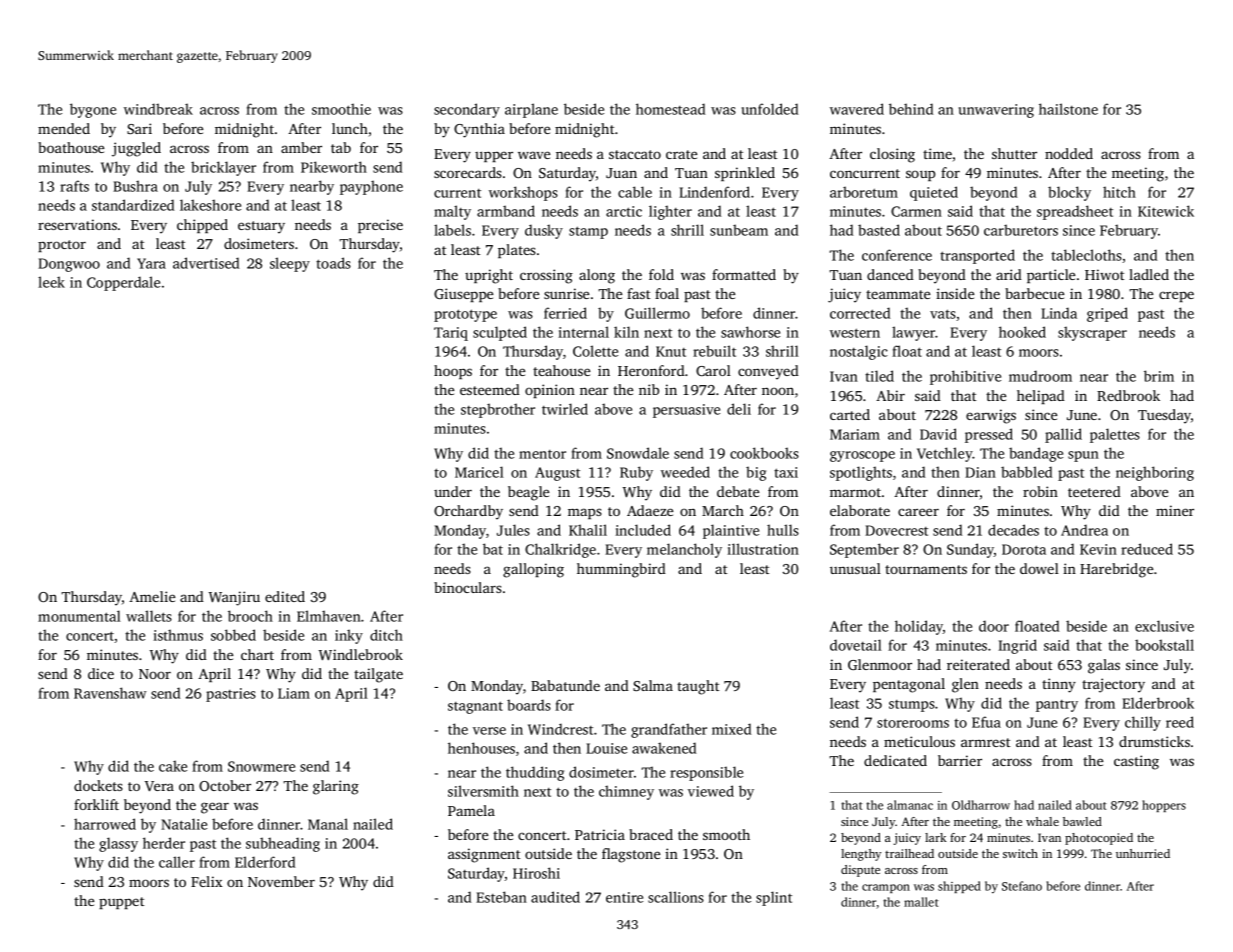 The image size is (1233, 952). Describe the element at coordinates (494, 156) in the screenshot. I see `upper` at that location.
